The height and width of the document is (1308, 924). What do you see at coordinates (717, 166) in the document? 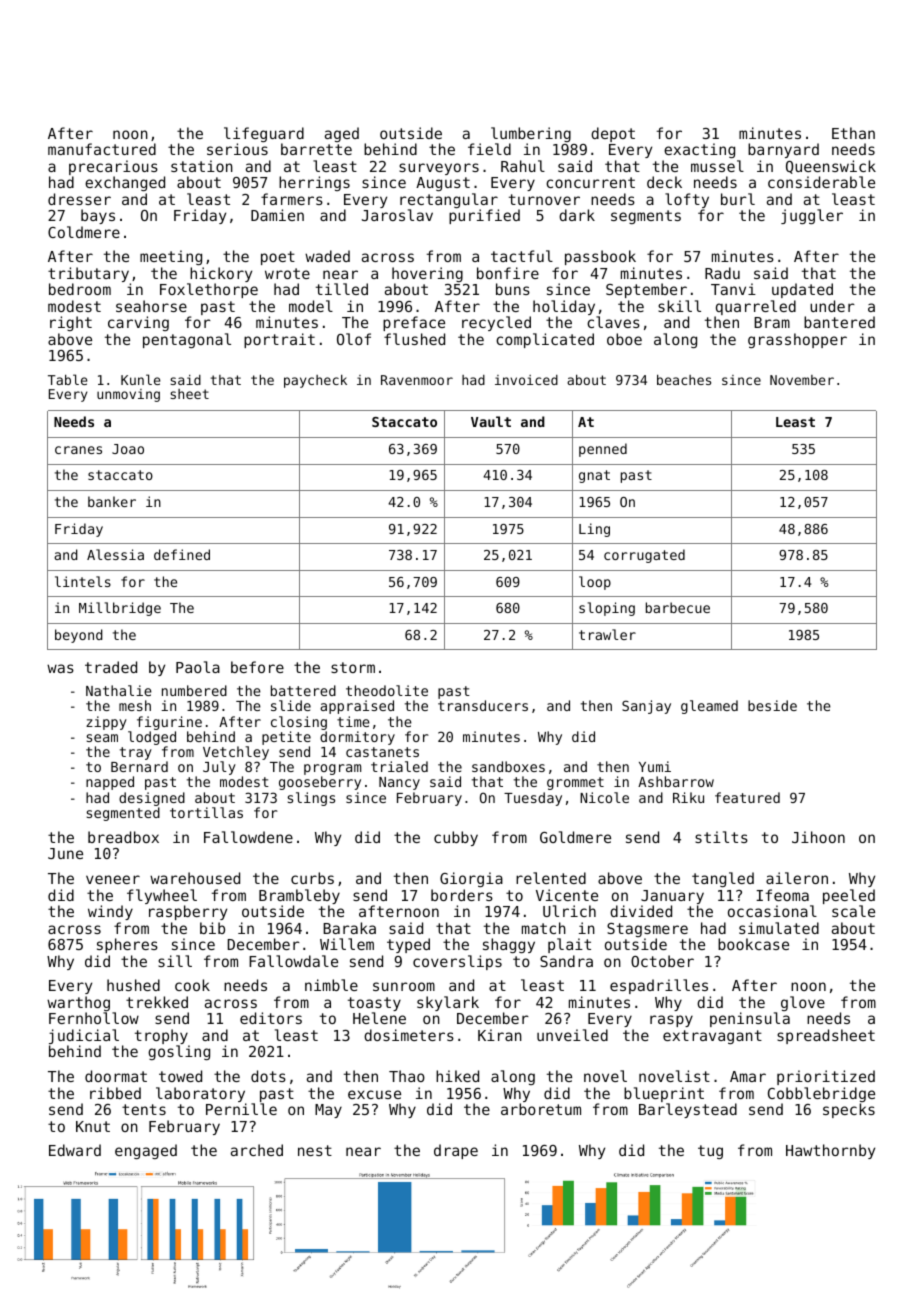
I see `mussel` at bounding box center [717, 166].
